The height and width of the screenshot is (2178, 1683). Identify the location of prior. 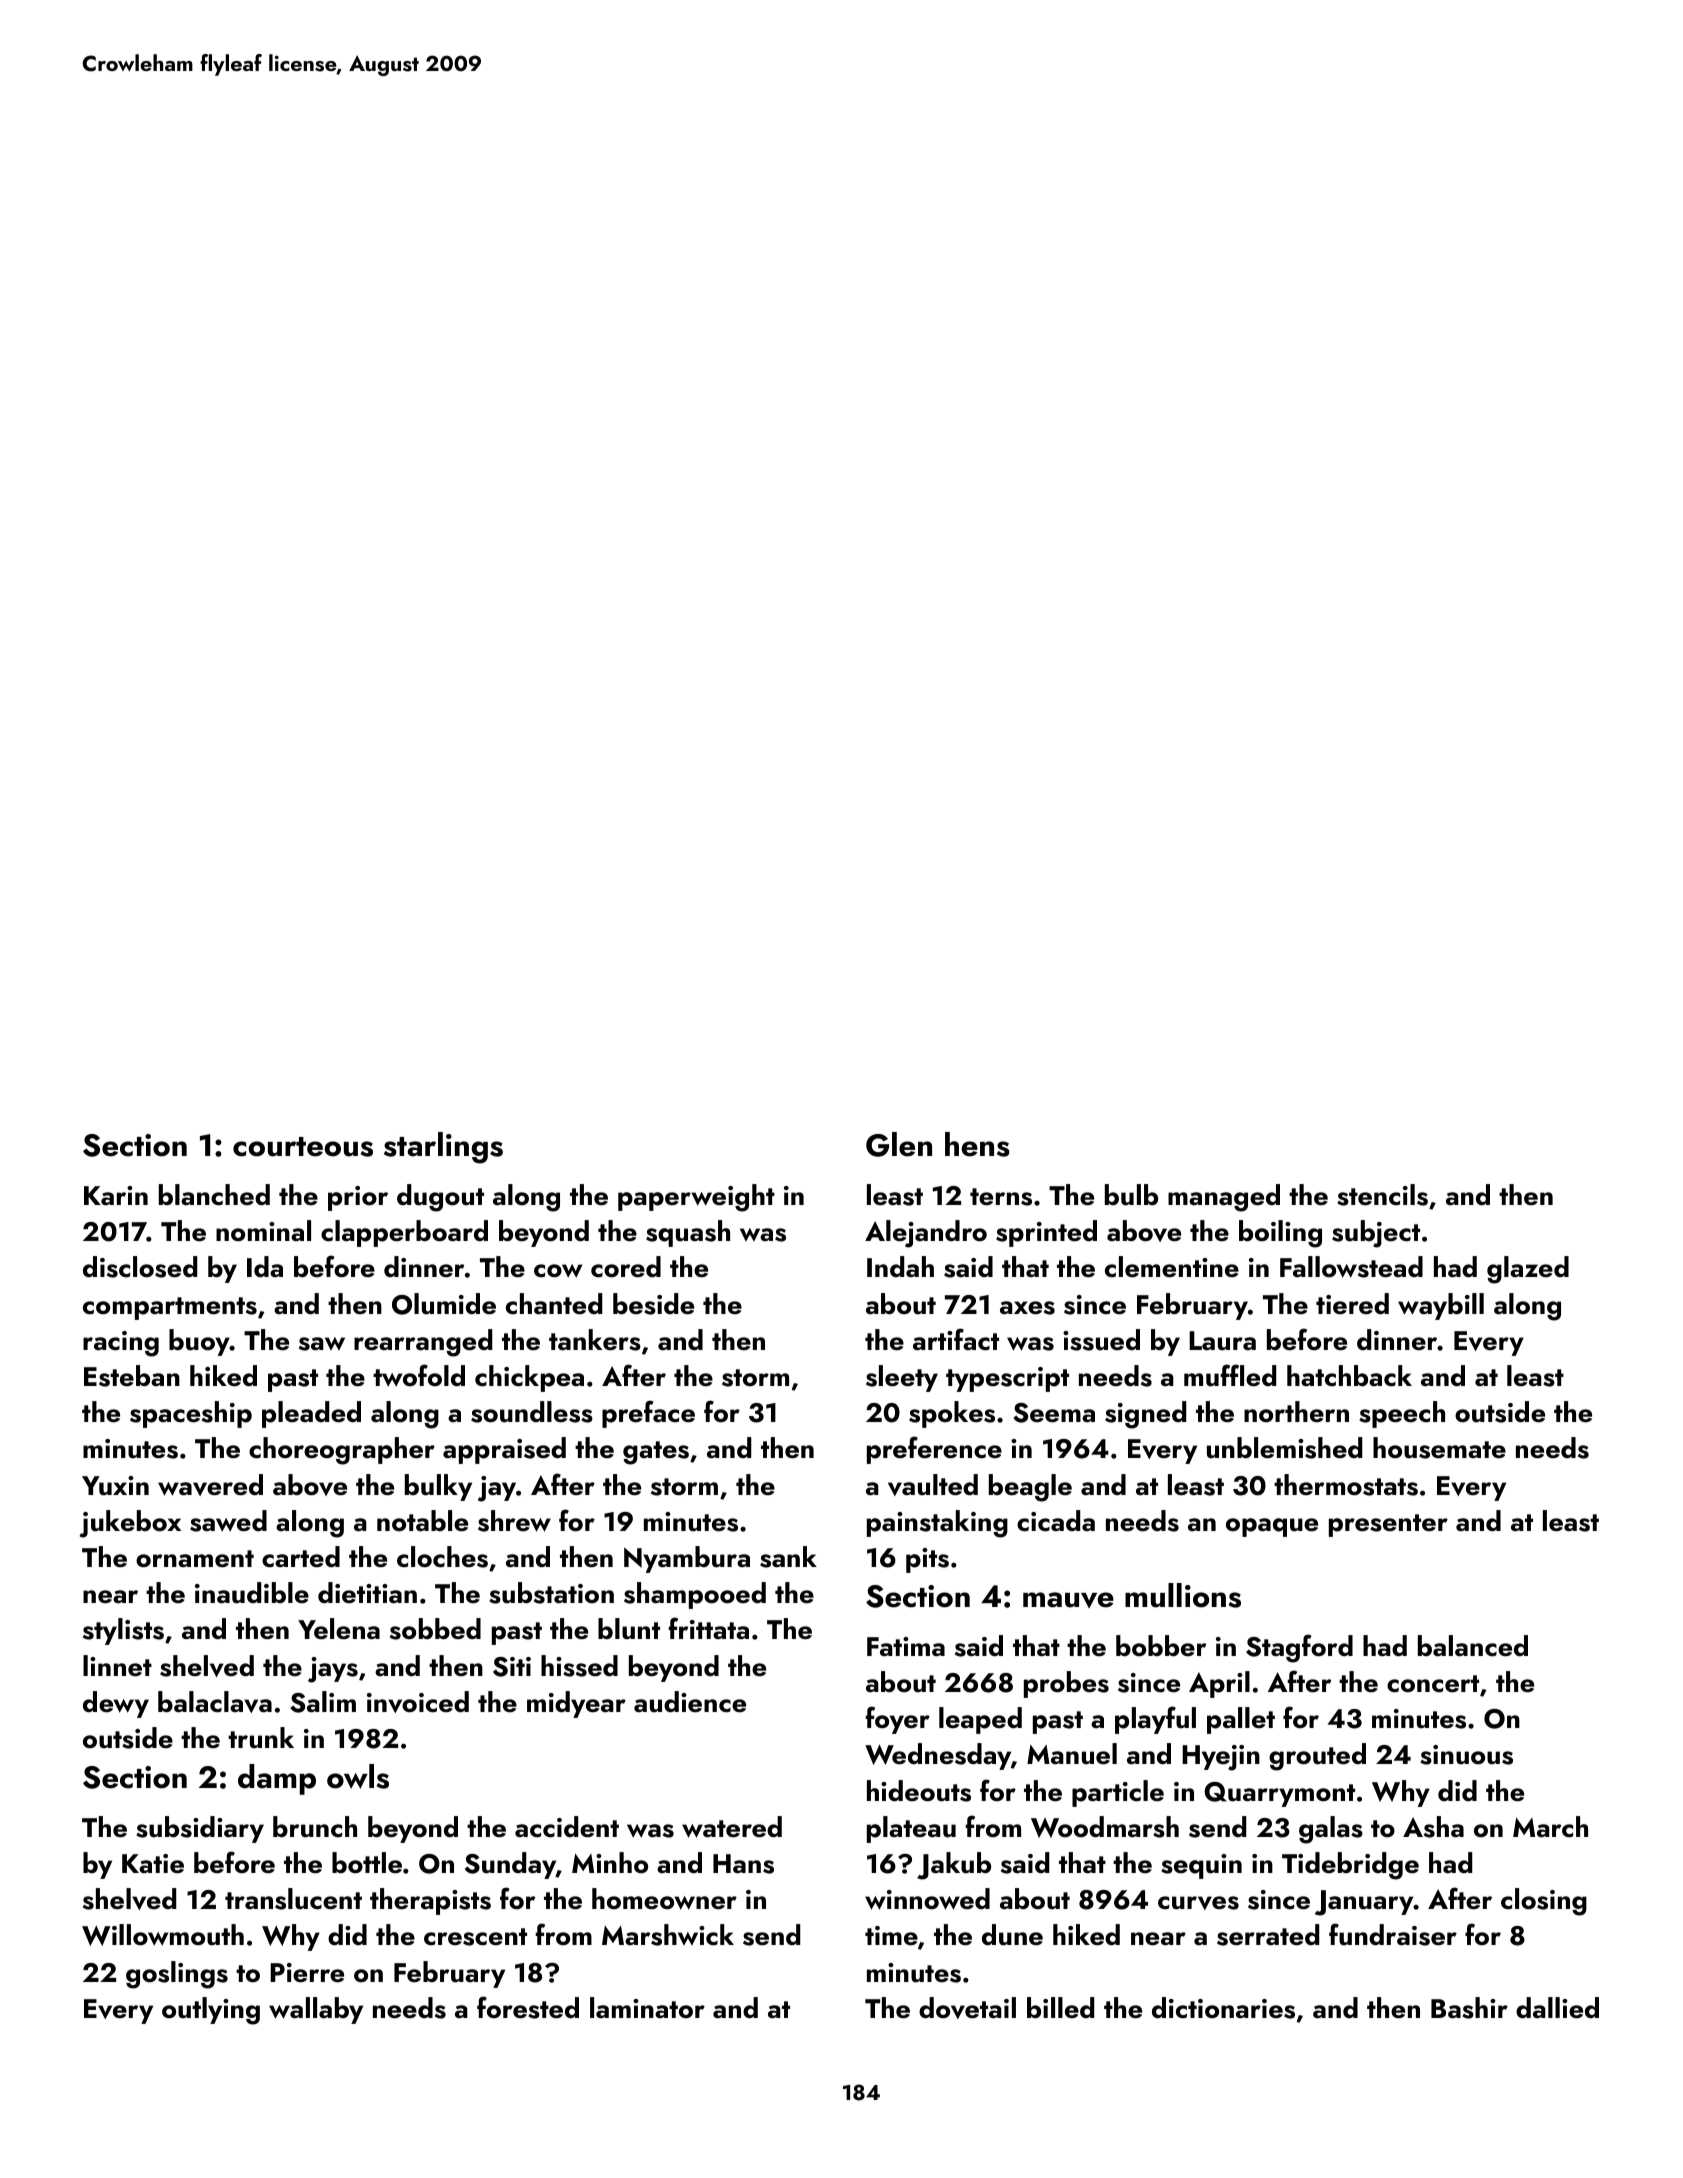
(358, 1198).
